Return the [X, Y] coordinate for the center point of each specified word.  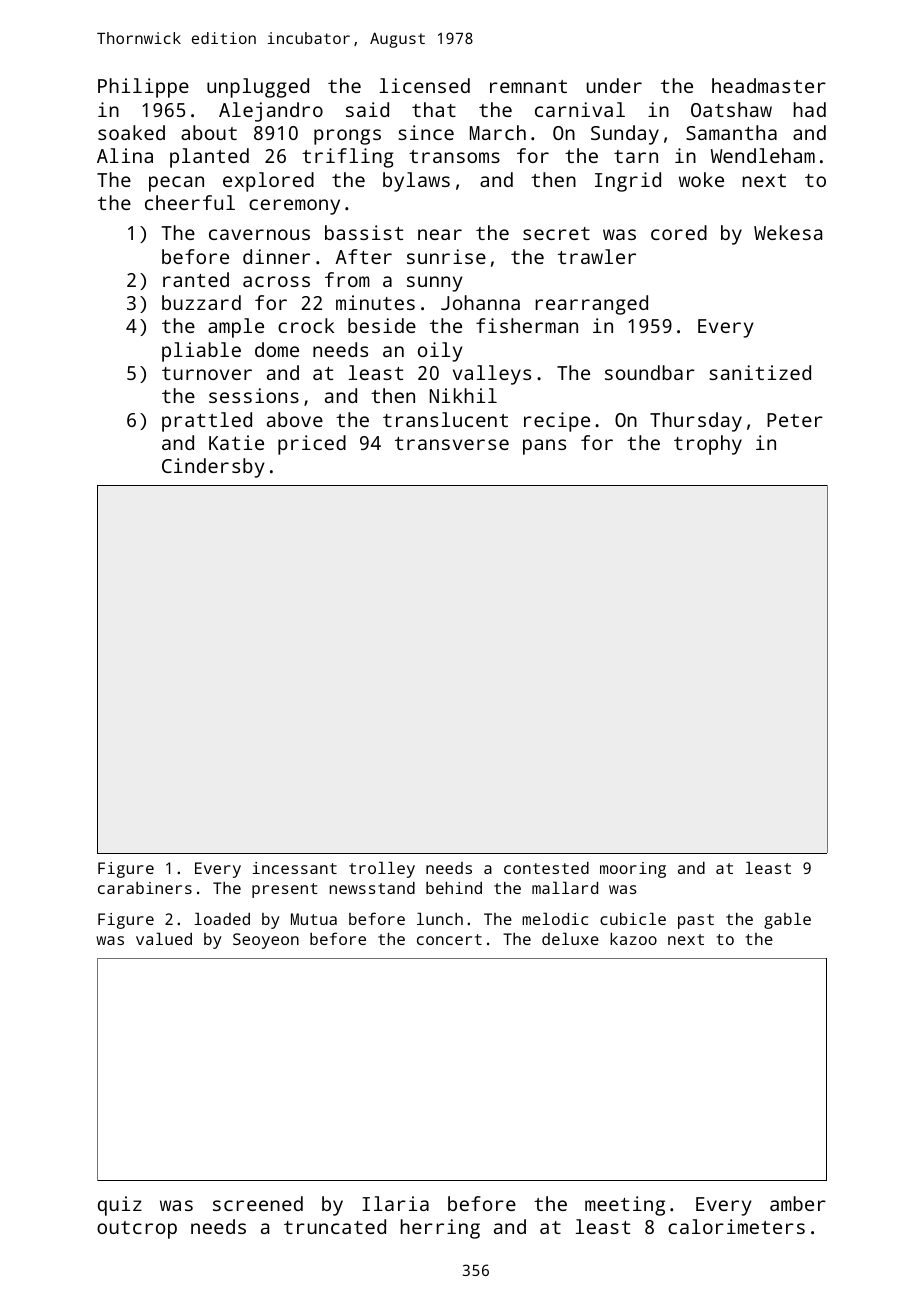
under [614, 85]
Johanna [480, 302]
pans [544, 447]
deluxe [570, 938]
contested [546, 867]
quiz [120, 1206]
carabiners [145, 888]
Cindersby [213, 468]
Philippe [143, 88]
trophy [708, 445]
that [434, 109]
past [696, 921]
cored [679, 232]
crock [306, 325]
